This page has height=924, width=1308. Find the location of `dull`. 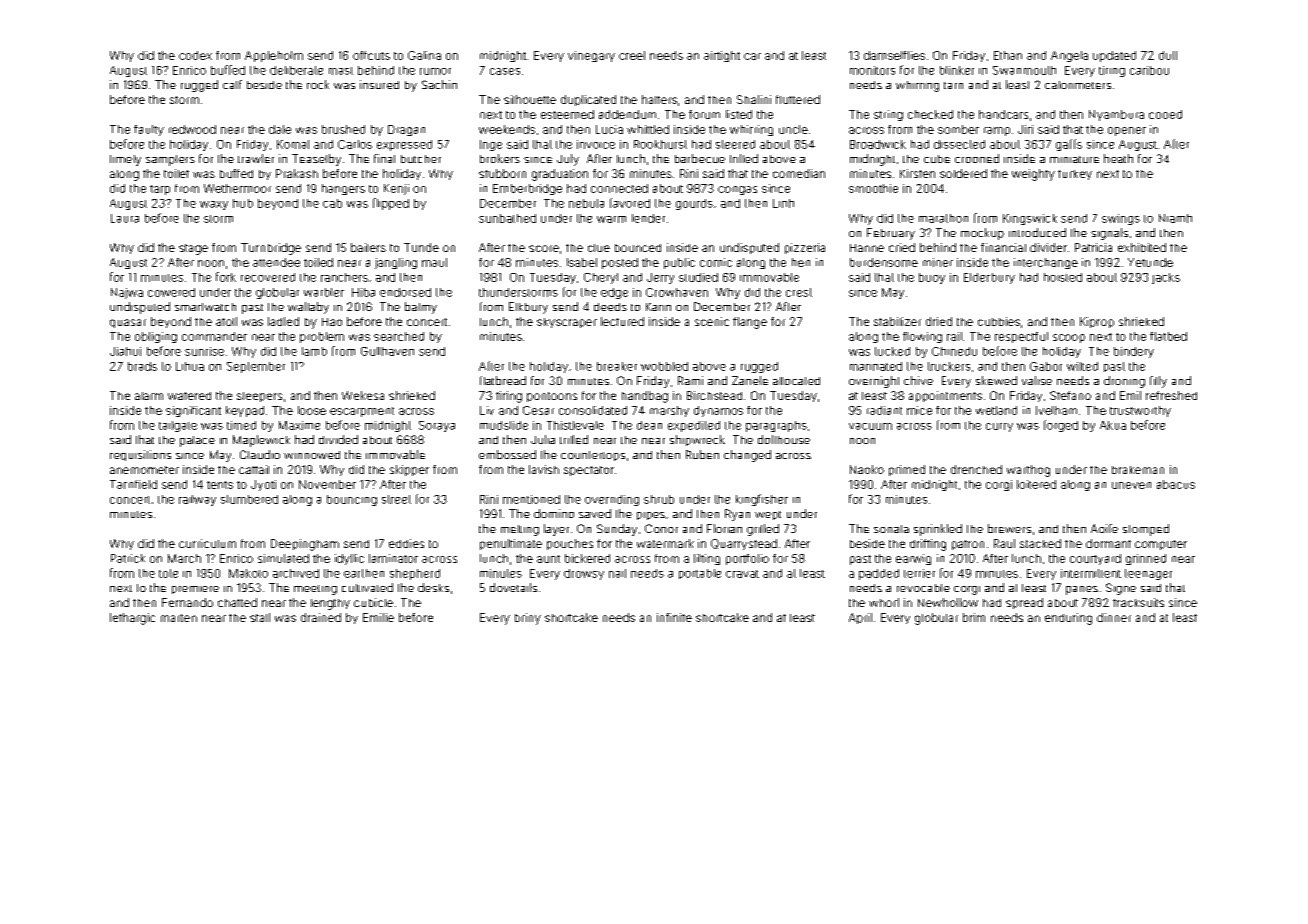

dull is located at coordinates (1168, 55).
